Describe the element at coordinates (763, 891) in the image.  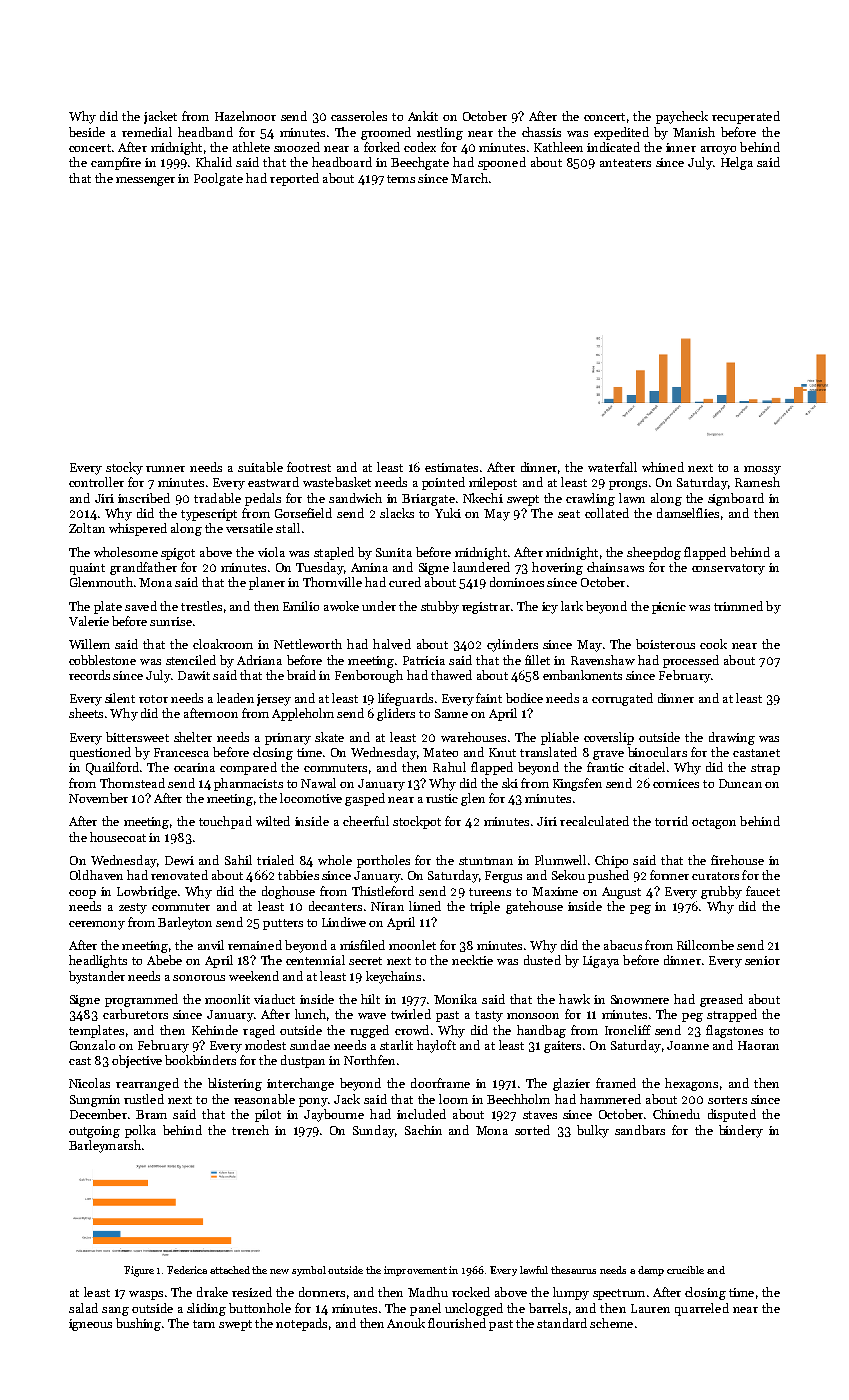
I see `faucet` at that location.
